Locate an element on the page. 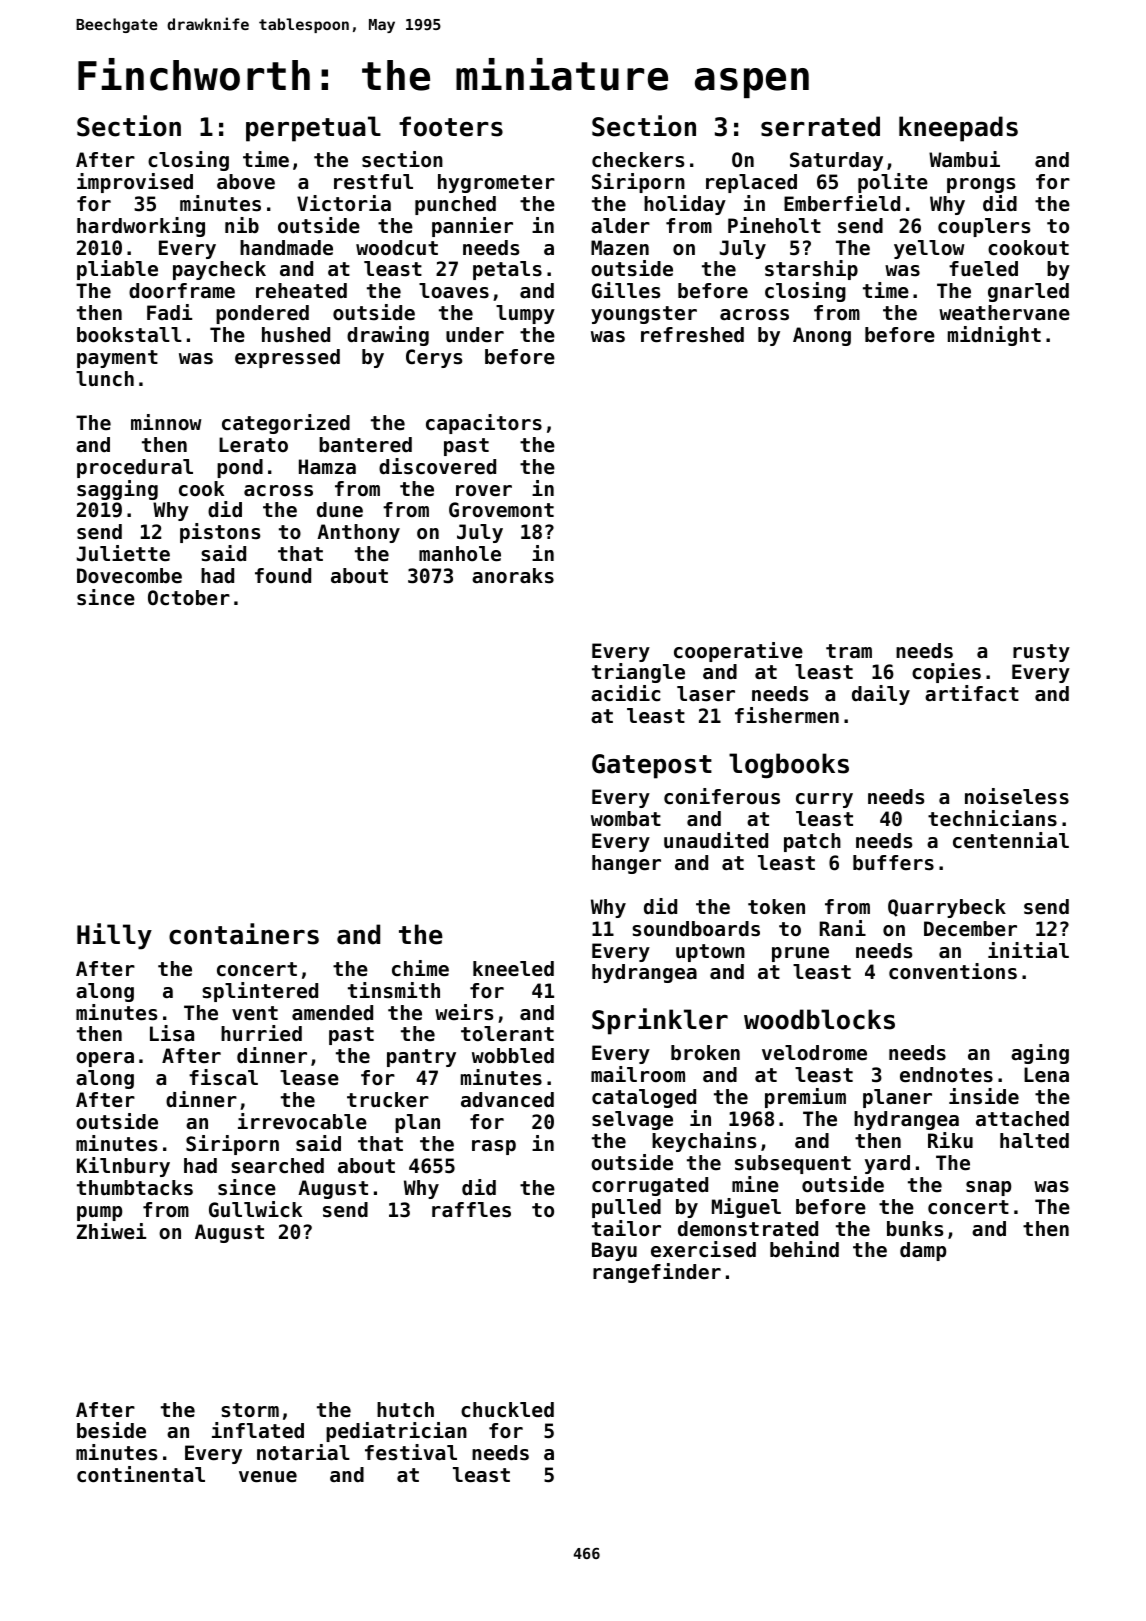  behind is located at coordinates (804, 1249).
